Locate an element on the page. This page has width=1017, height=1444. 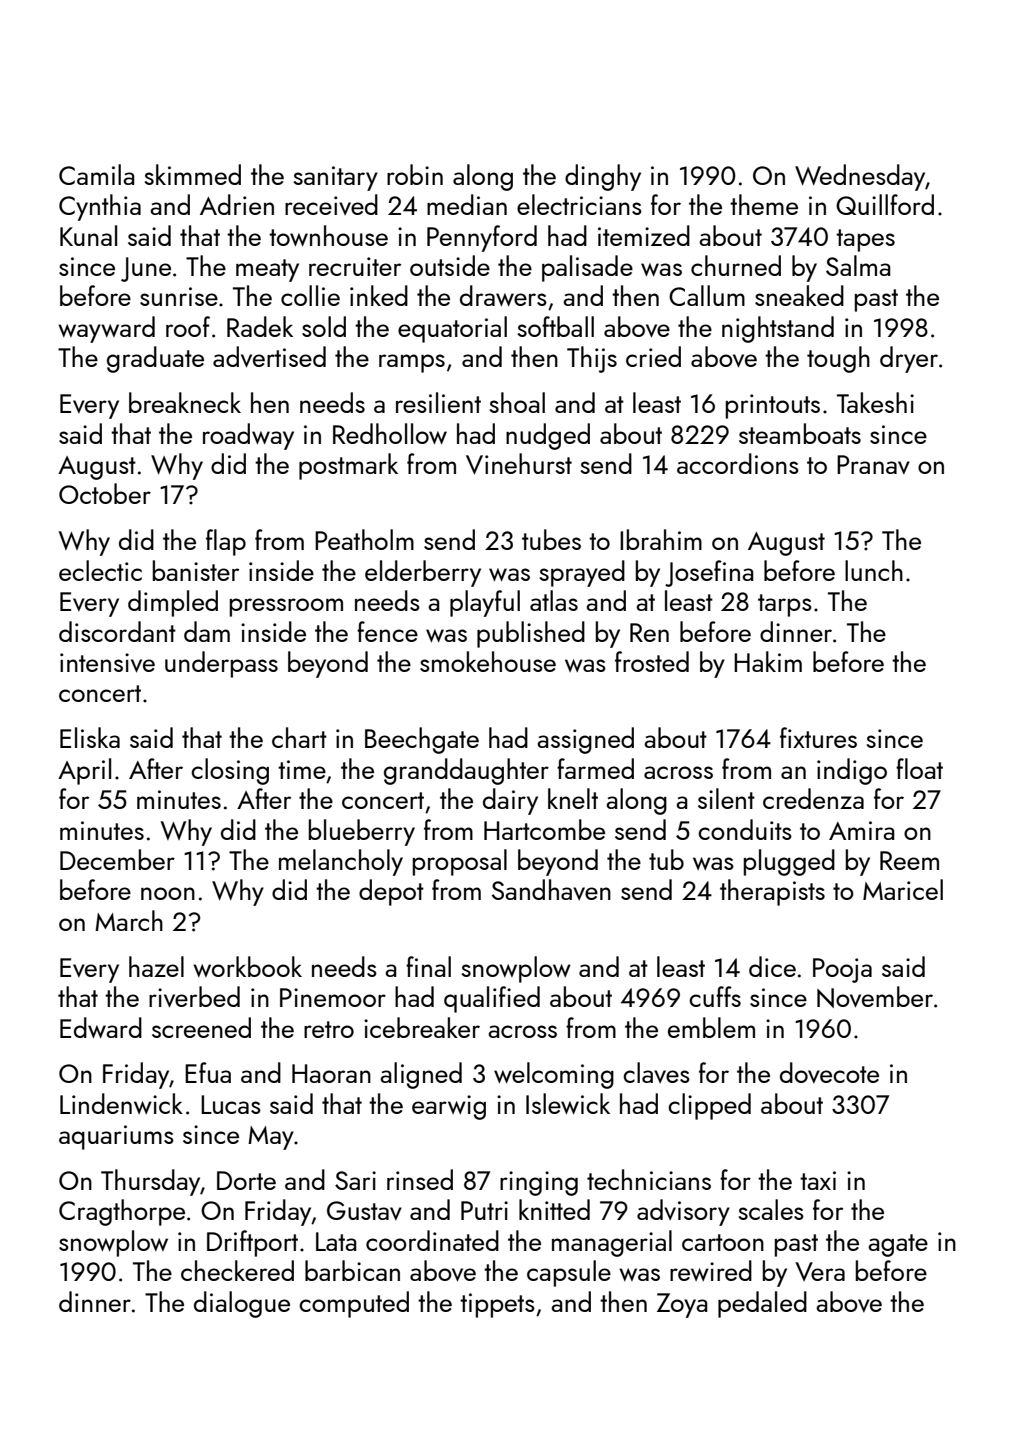
taxi is located at coordinates (818, 1180).
